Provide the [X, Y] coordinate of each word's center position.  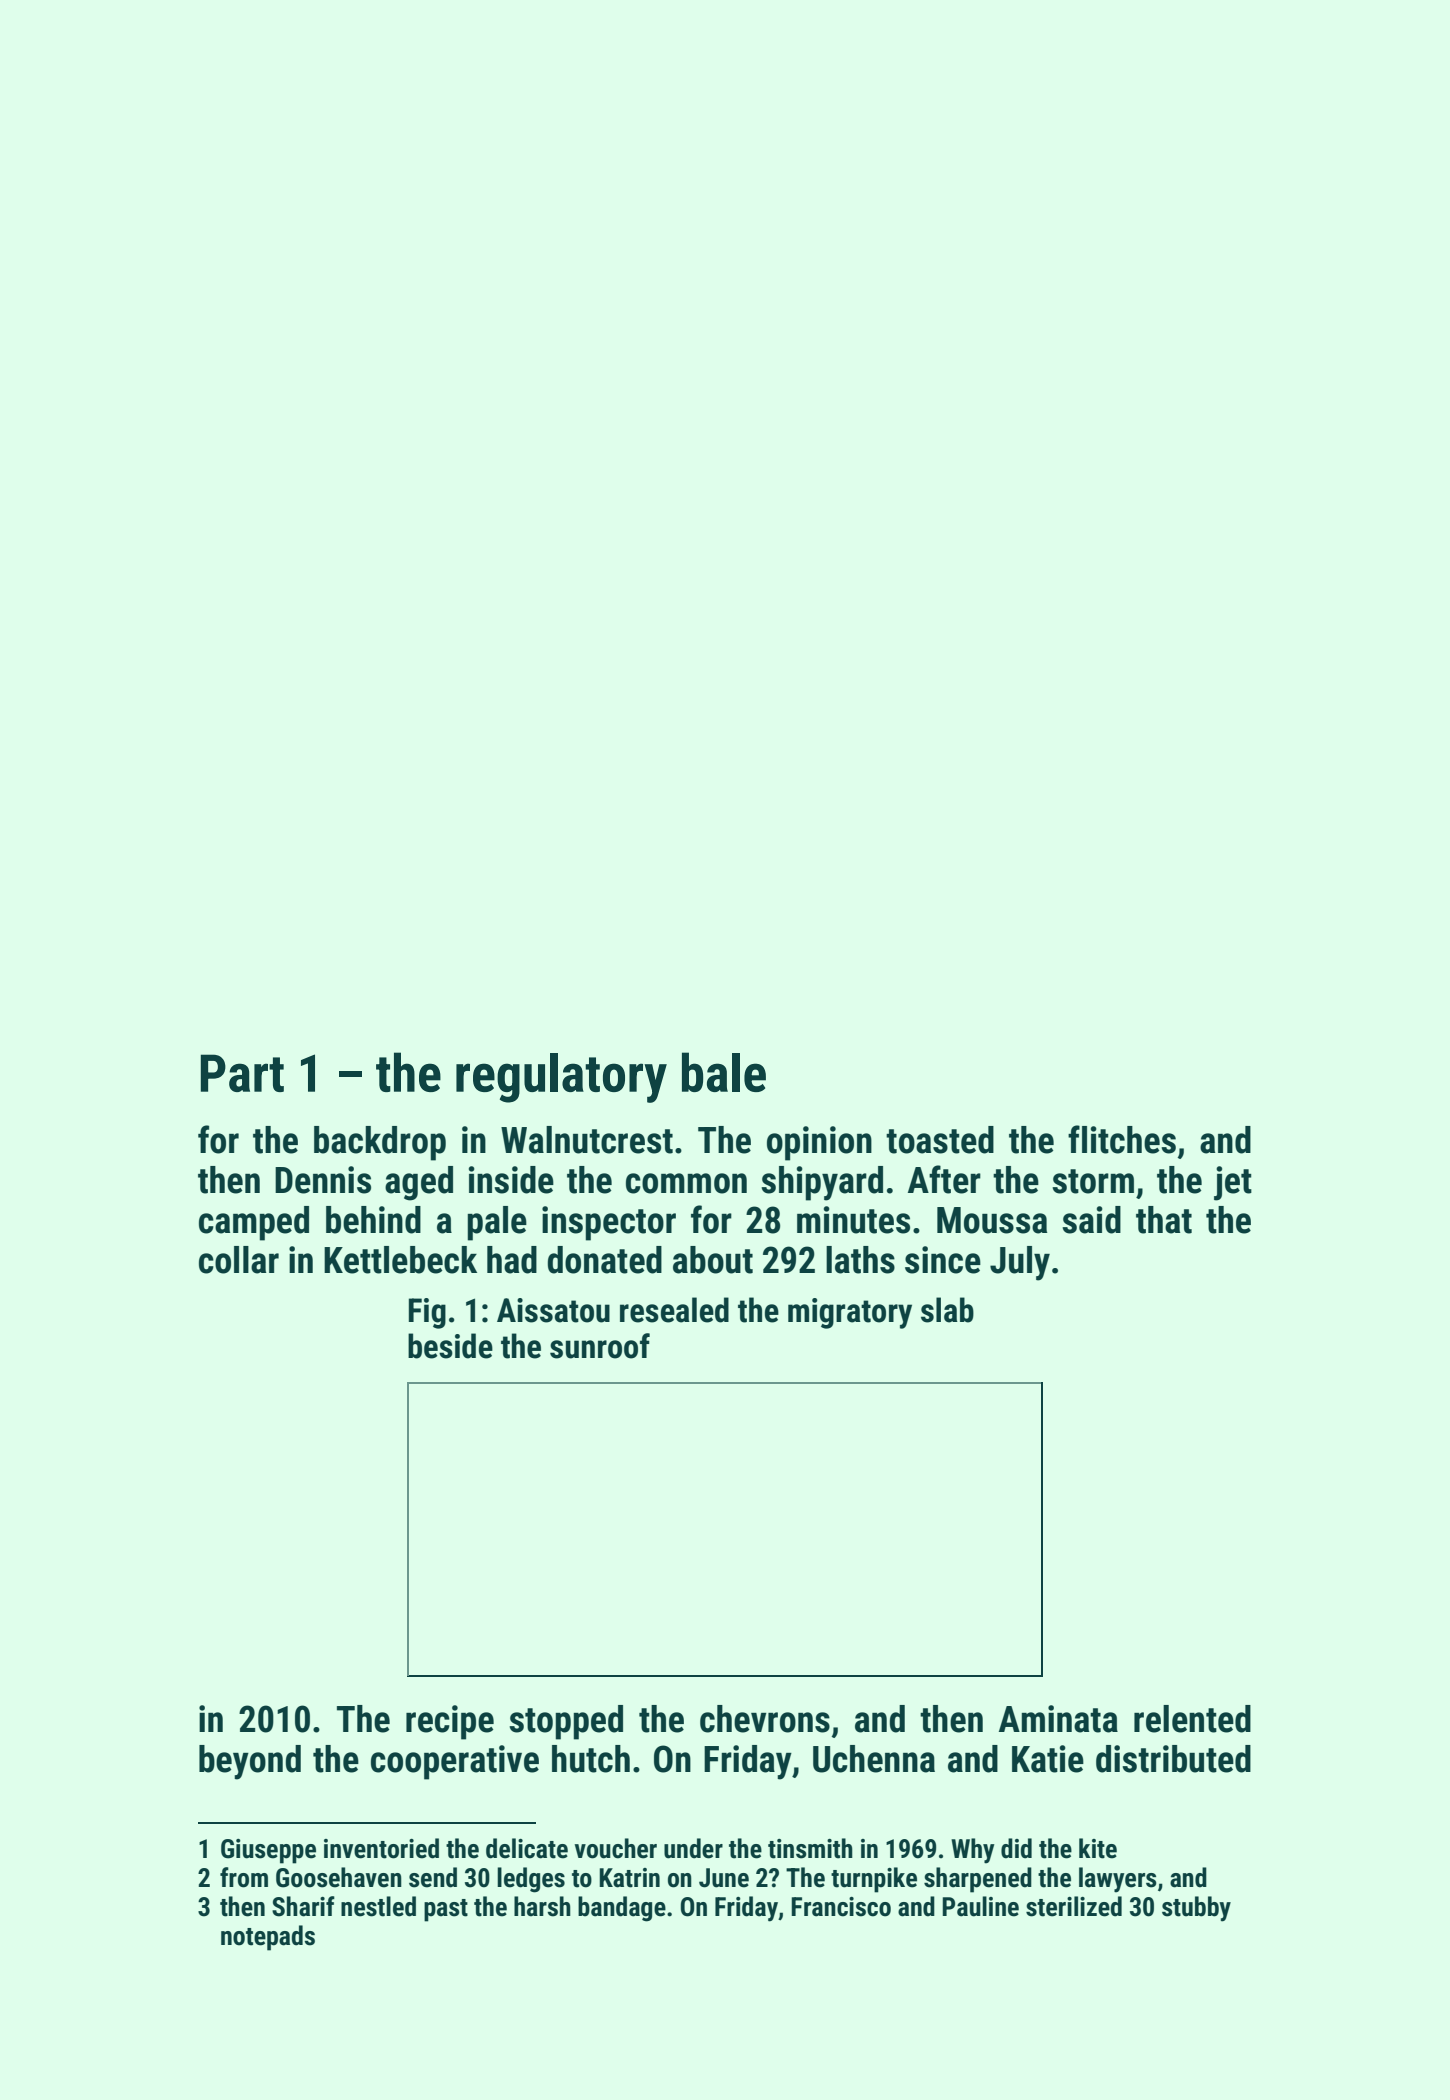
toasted [940, 1140]
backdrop [380, 1143]
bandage [622, 1909]
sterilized [1074, 1906]
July [1020, 1263]
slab [947, 1310]
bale [724, 1072]
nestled [378, 1906]
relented [1192, 1719]
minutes [853, 1220]
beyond [250, 1762]
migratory [850, 1313]
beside [450, 1346]
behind [373, 1220]
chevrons [765, 1719]
